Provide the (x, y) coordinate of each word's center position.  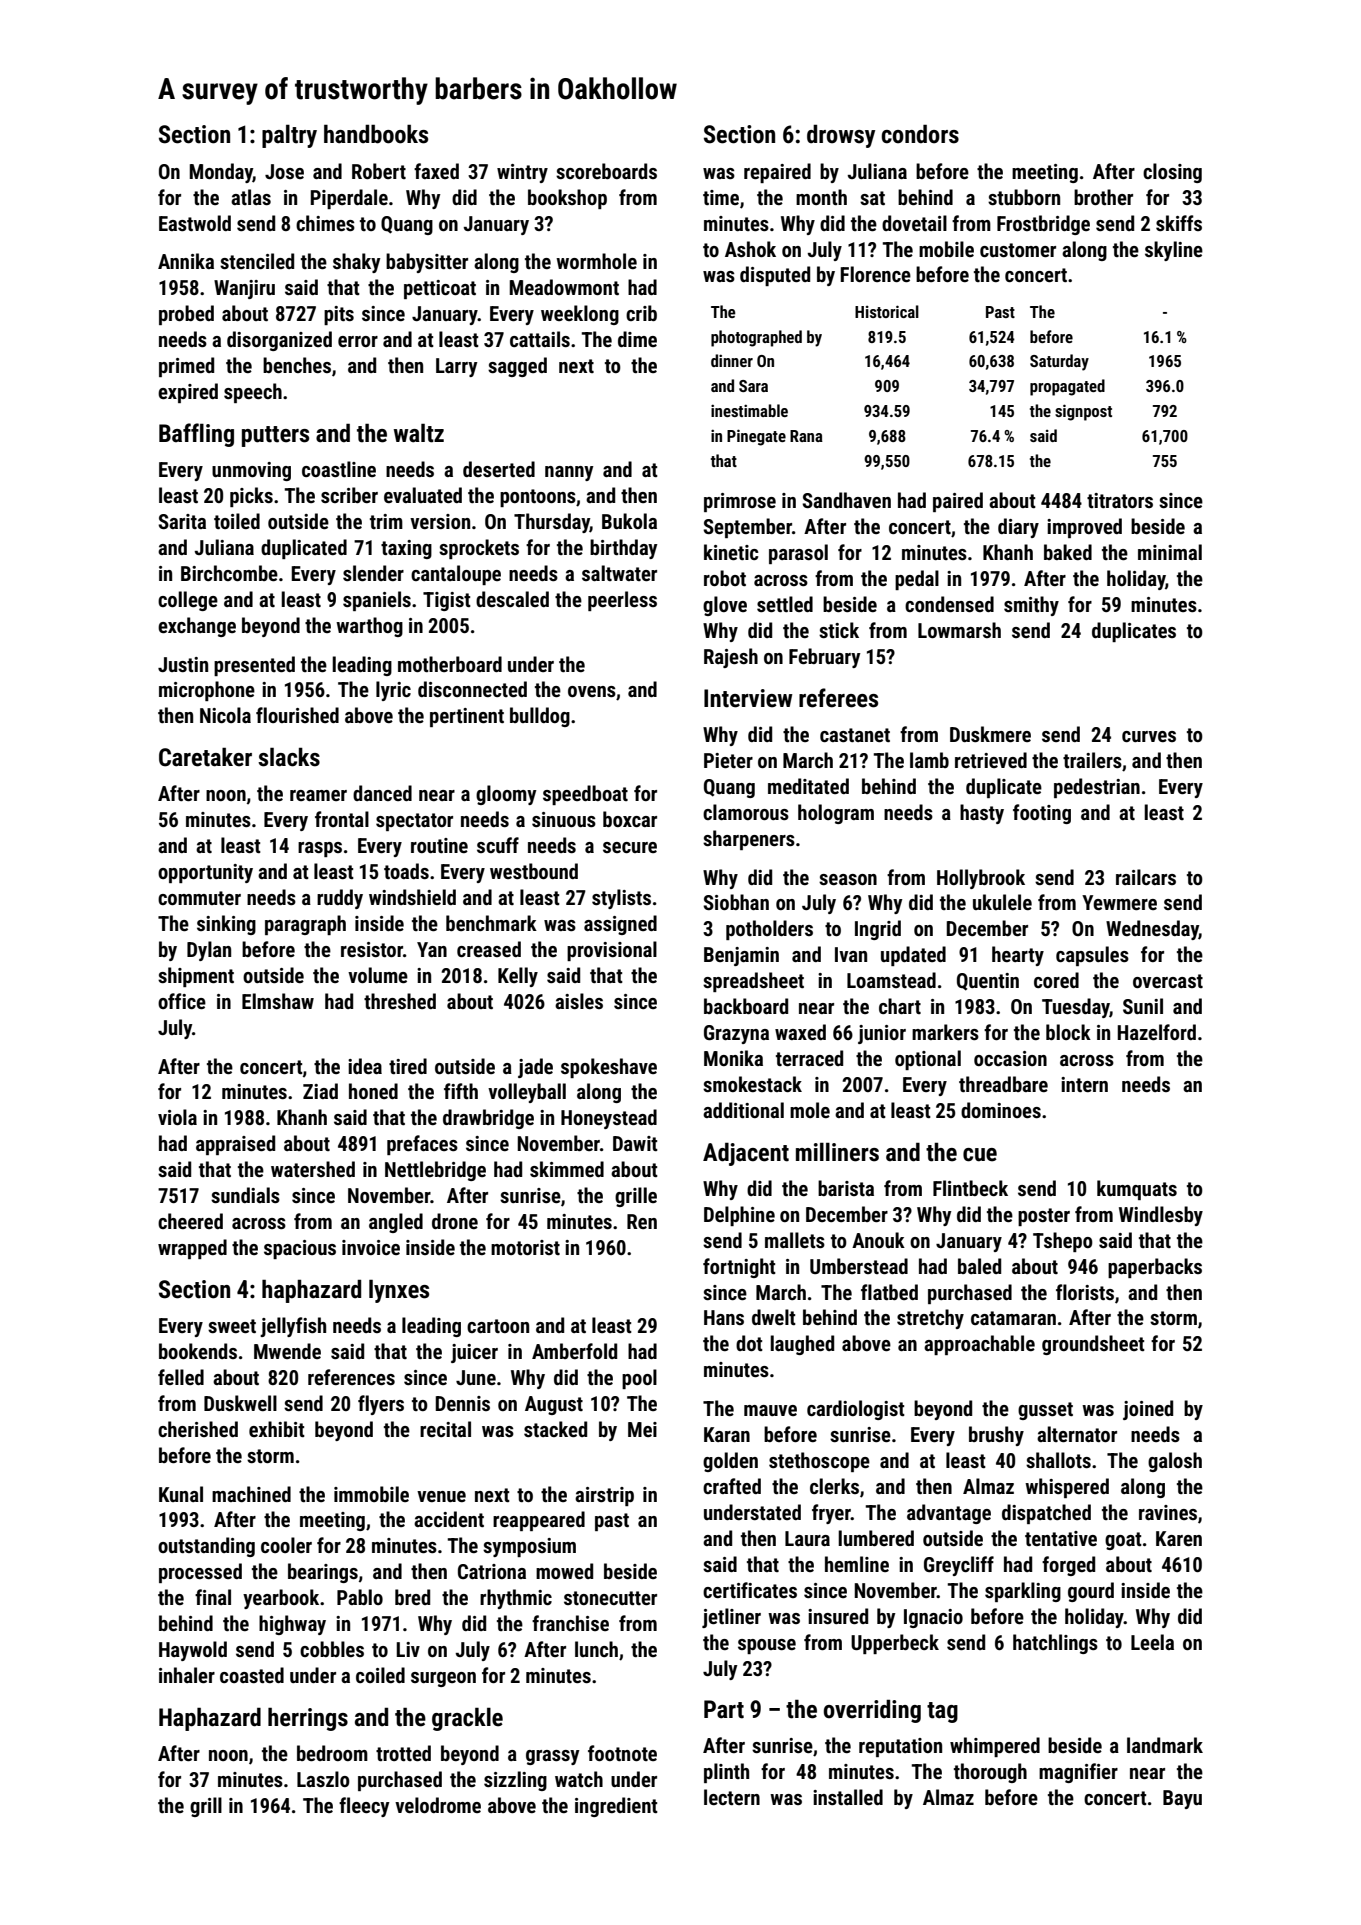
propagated (1067, 387)
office (182, 1001)
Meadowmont (564, 287)
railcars (1146, 877)
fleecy (364, 1807)
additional (743, 1110)
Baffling (196, 435)
